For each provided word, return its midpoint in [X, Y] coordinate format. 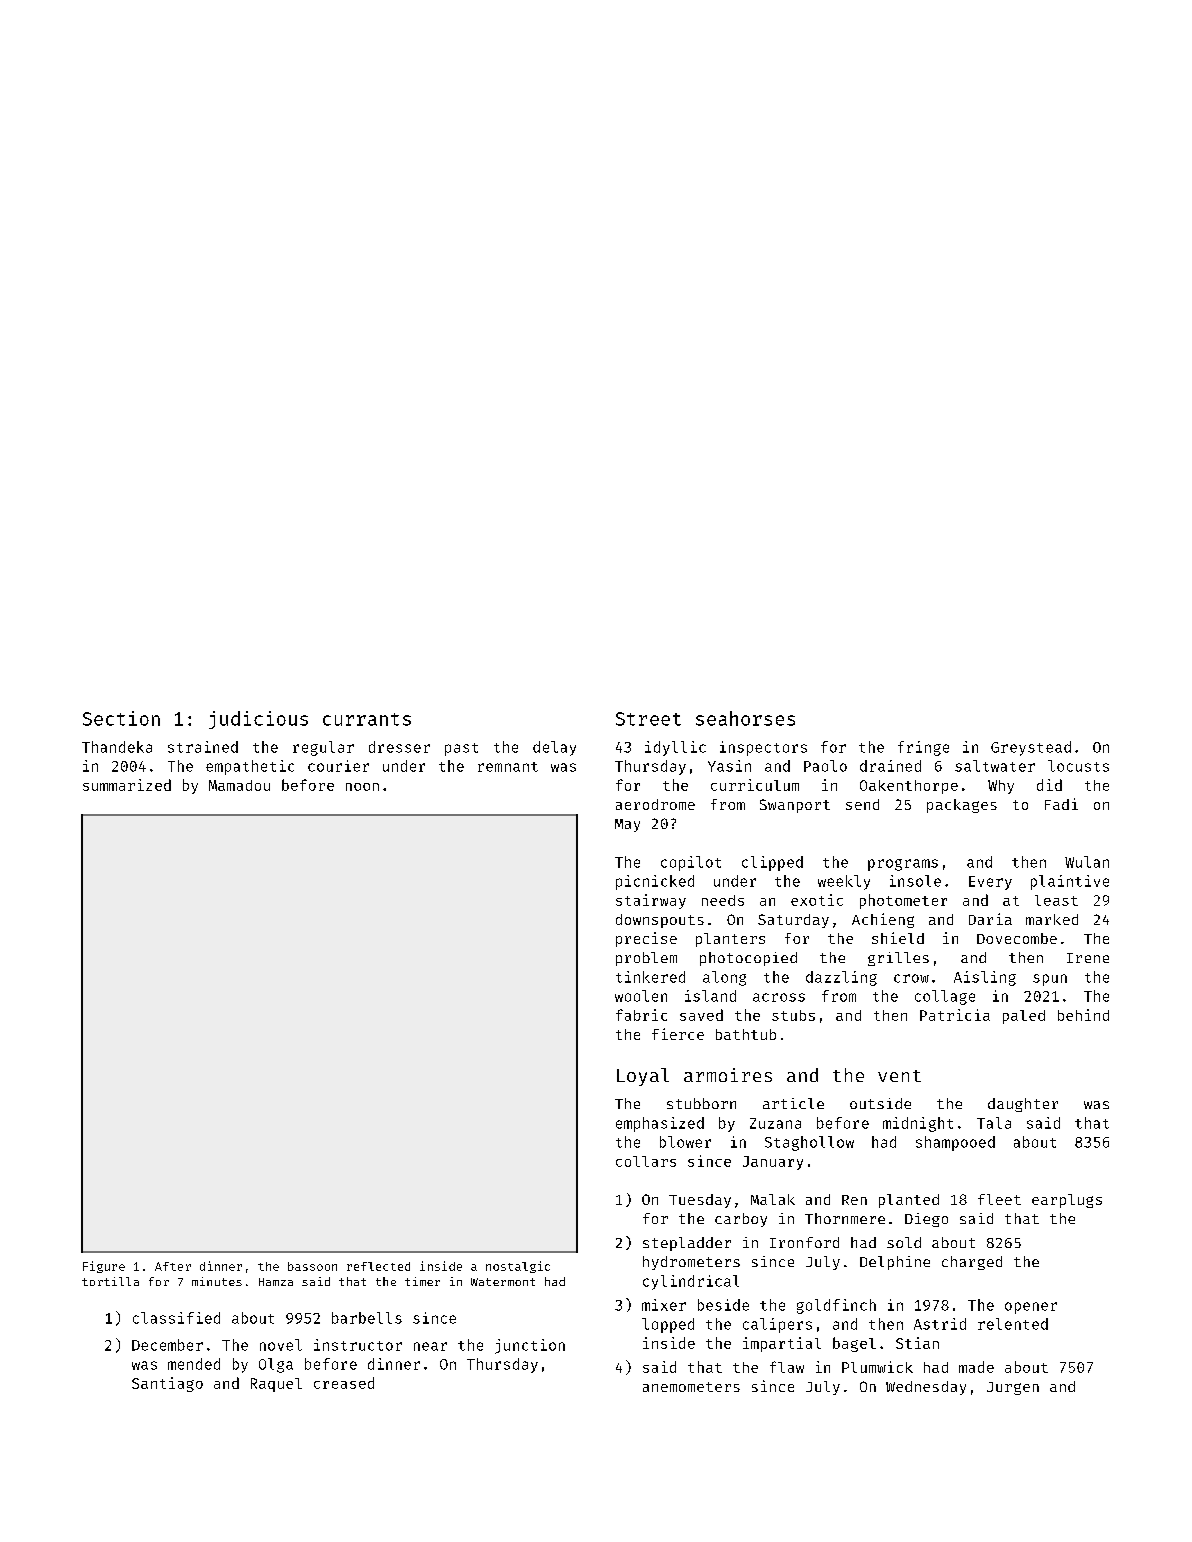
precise [646, 939]
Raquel [276, 1385]
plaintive [1070, 882]
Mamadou [239, 785]
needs [723, 900]
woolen [641, 996]
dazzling [841, 978]
